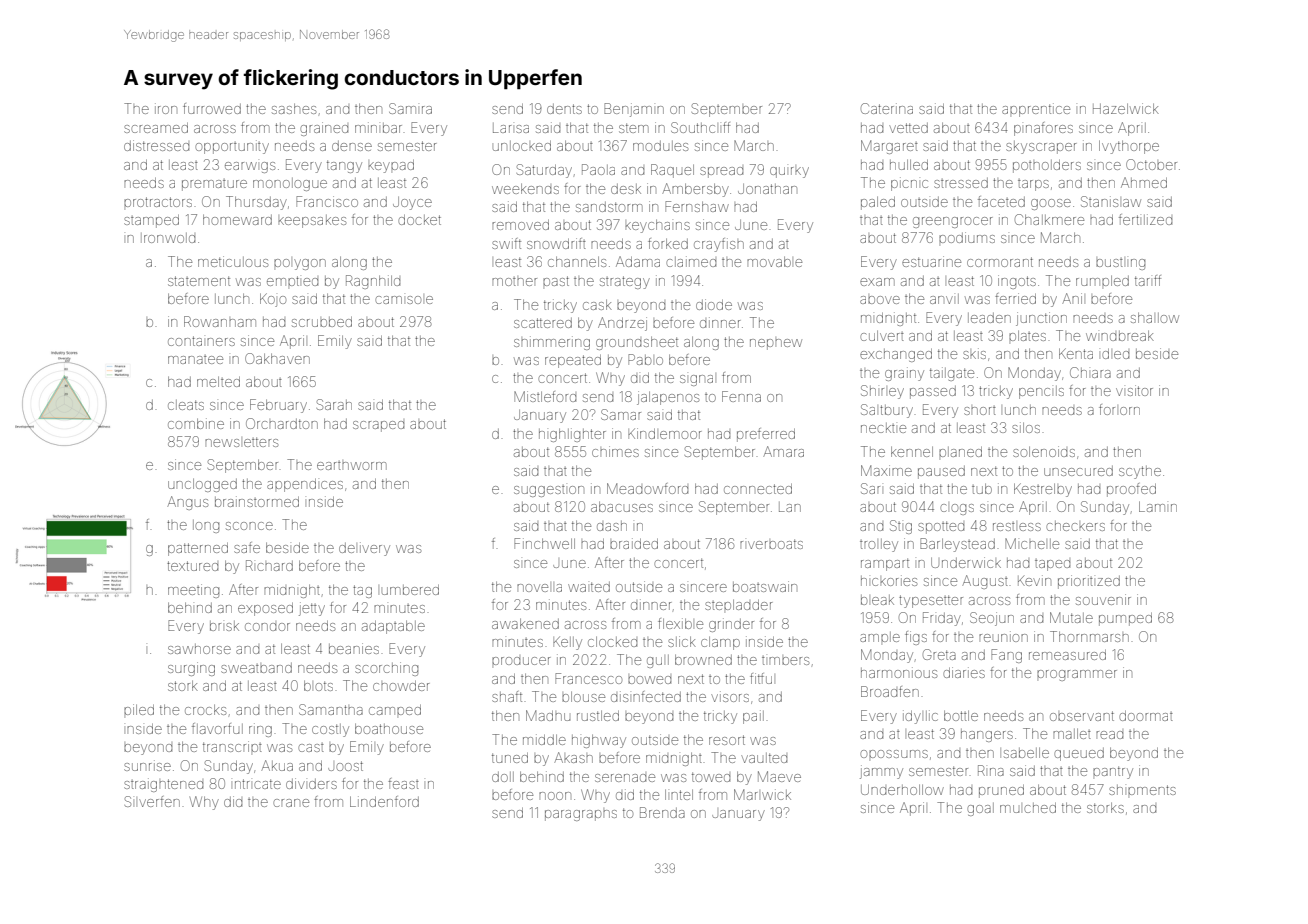 This screenshot has width=1308, height=924. What do you see at coordinates (525, 624) in the screenshot?
I see `awakened` at bounding box center [525, 624].
